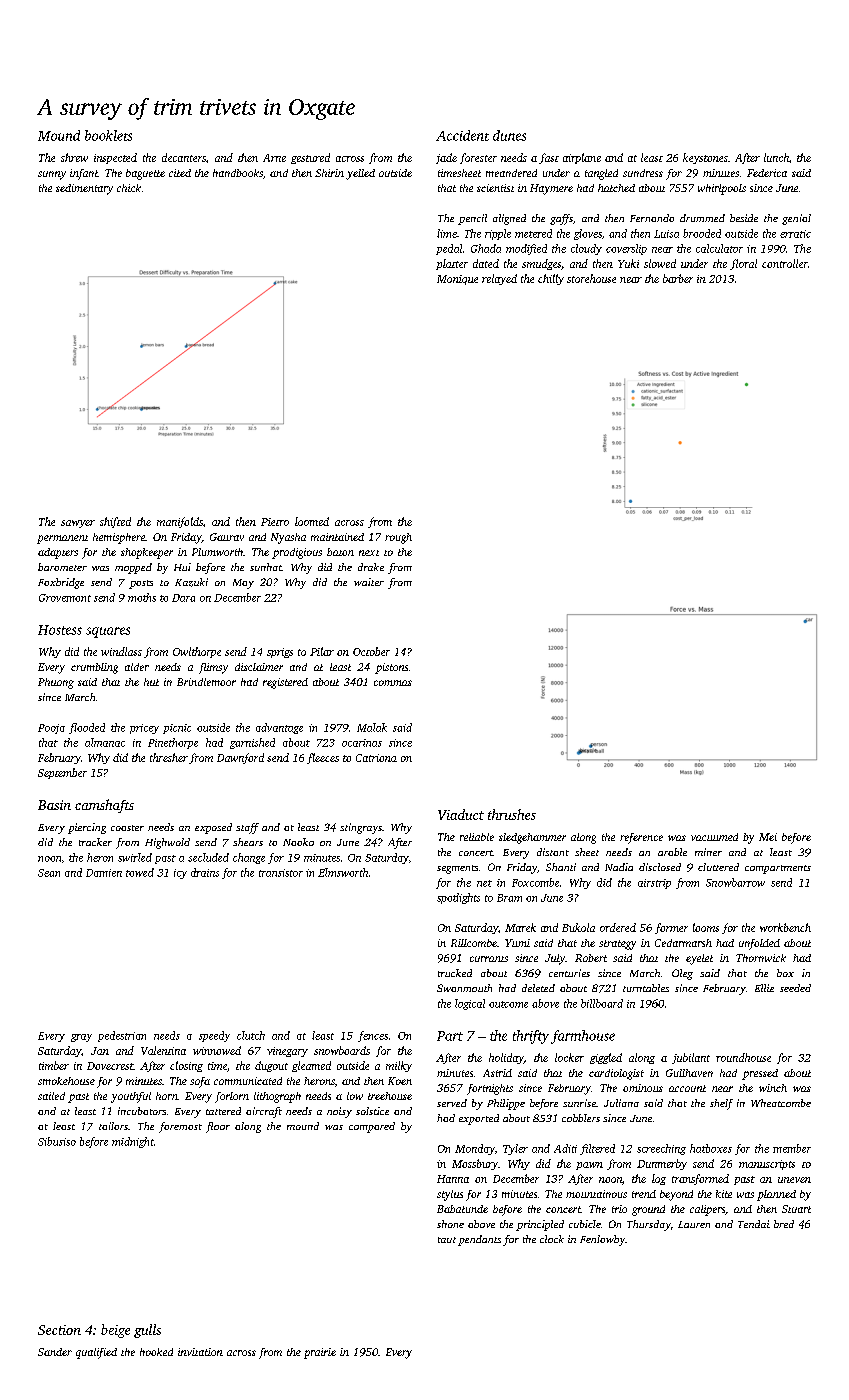 The image size is (849, 1400). I want to click on commas, so click(393, 683).
